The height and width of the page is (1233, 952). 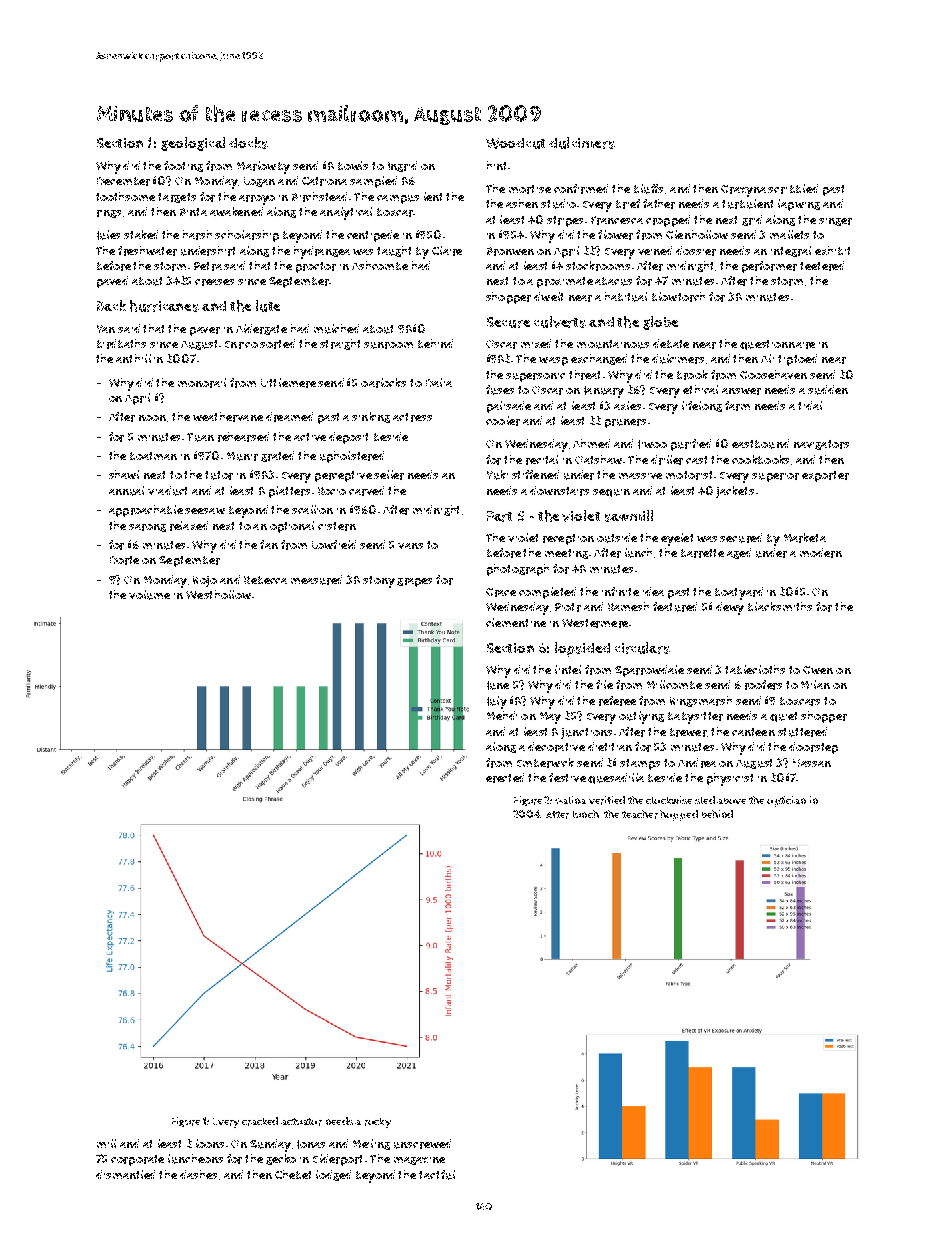 What do you see at coordinates (183, 166) in the page?
I see `footing` at bounding box center [183, 166].
